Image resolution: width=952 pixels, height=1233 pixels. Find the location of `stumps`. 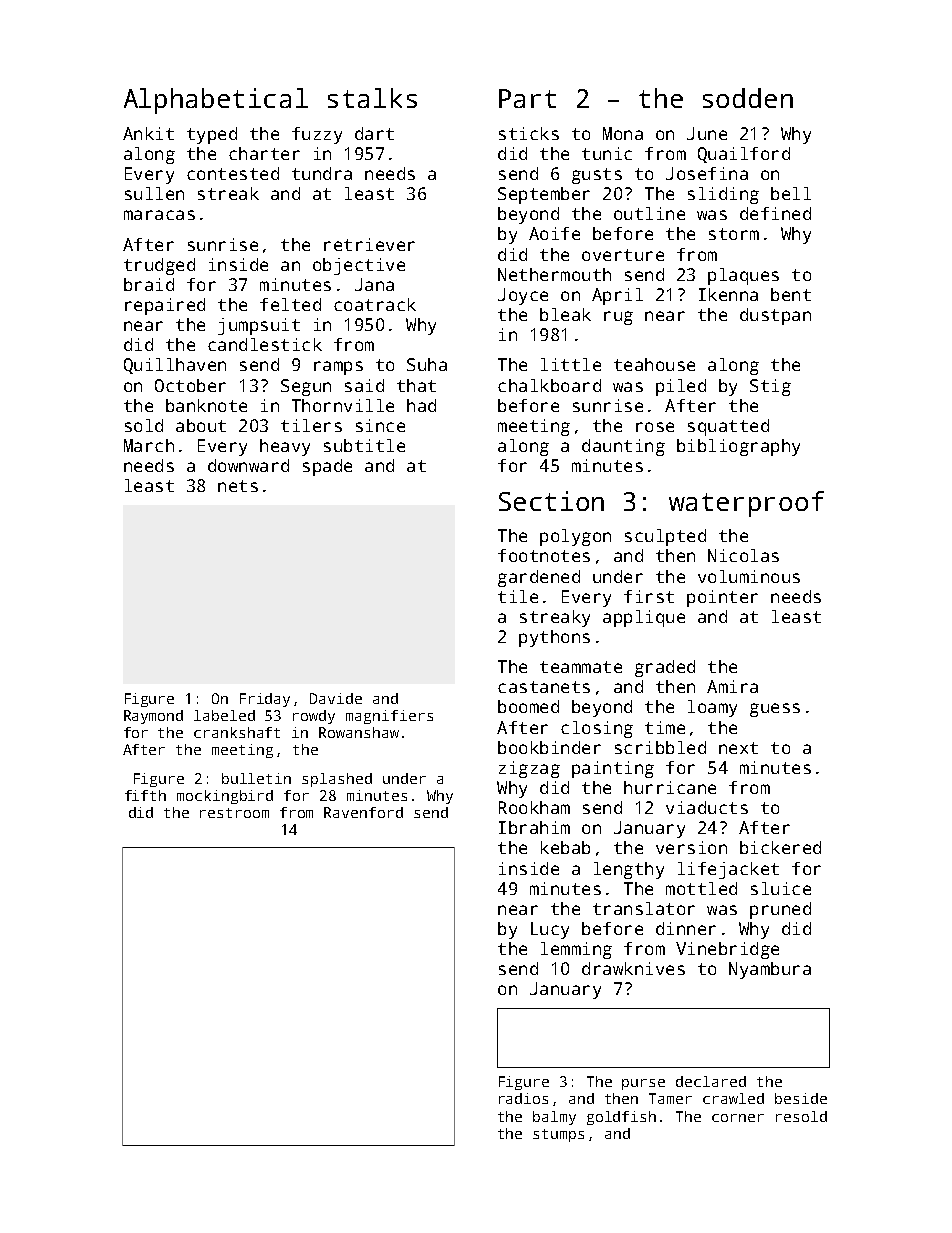

stumps is located at coordinates (558, 1135).
